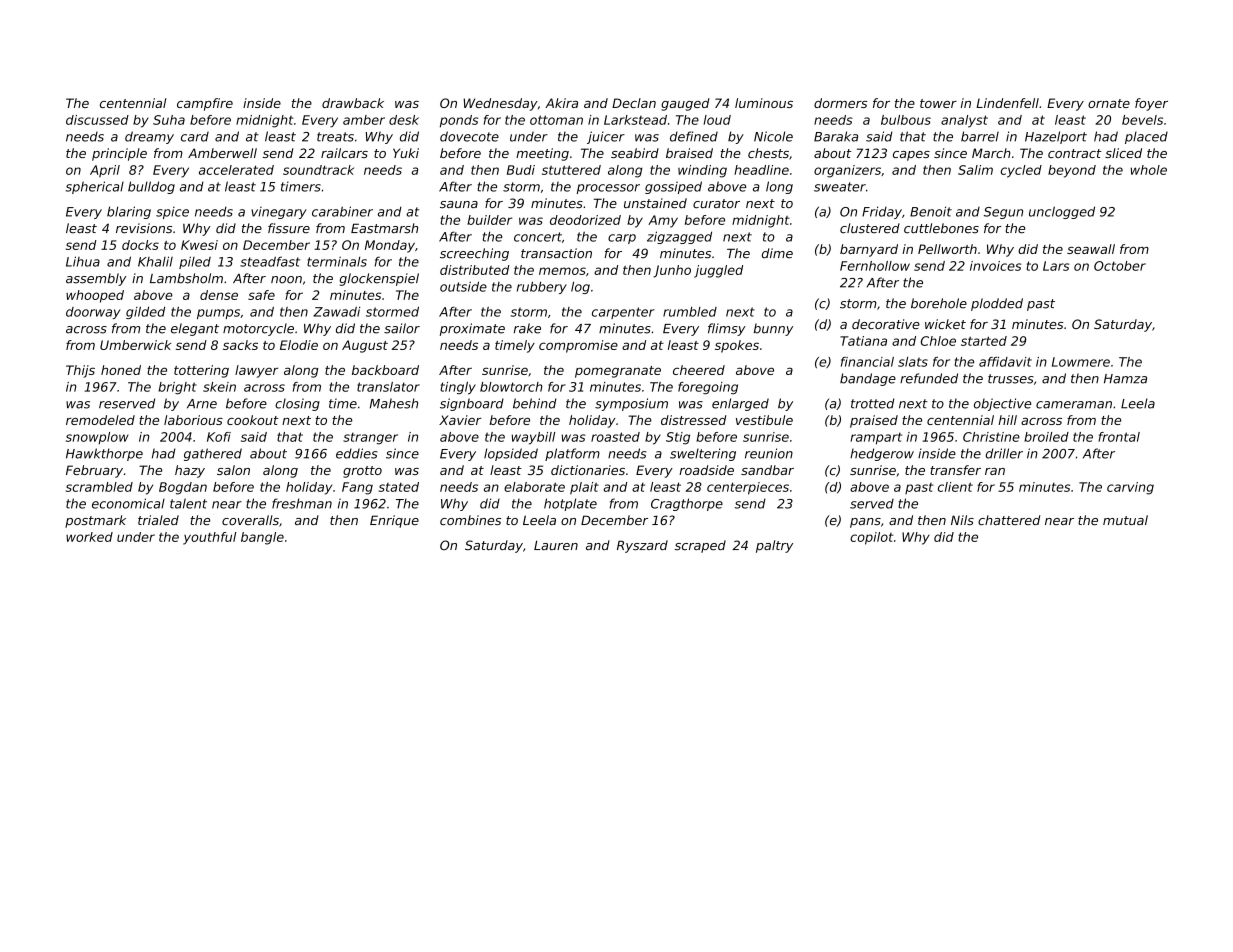 The image size is (1233, 952). I want to click on dovecote, so click(469, 136).
